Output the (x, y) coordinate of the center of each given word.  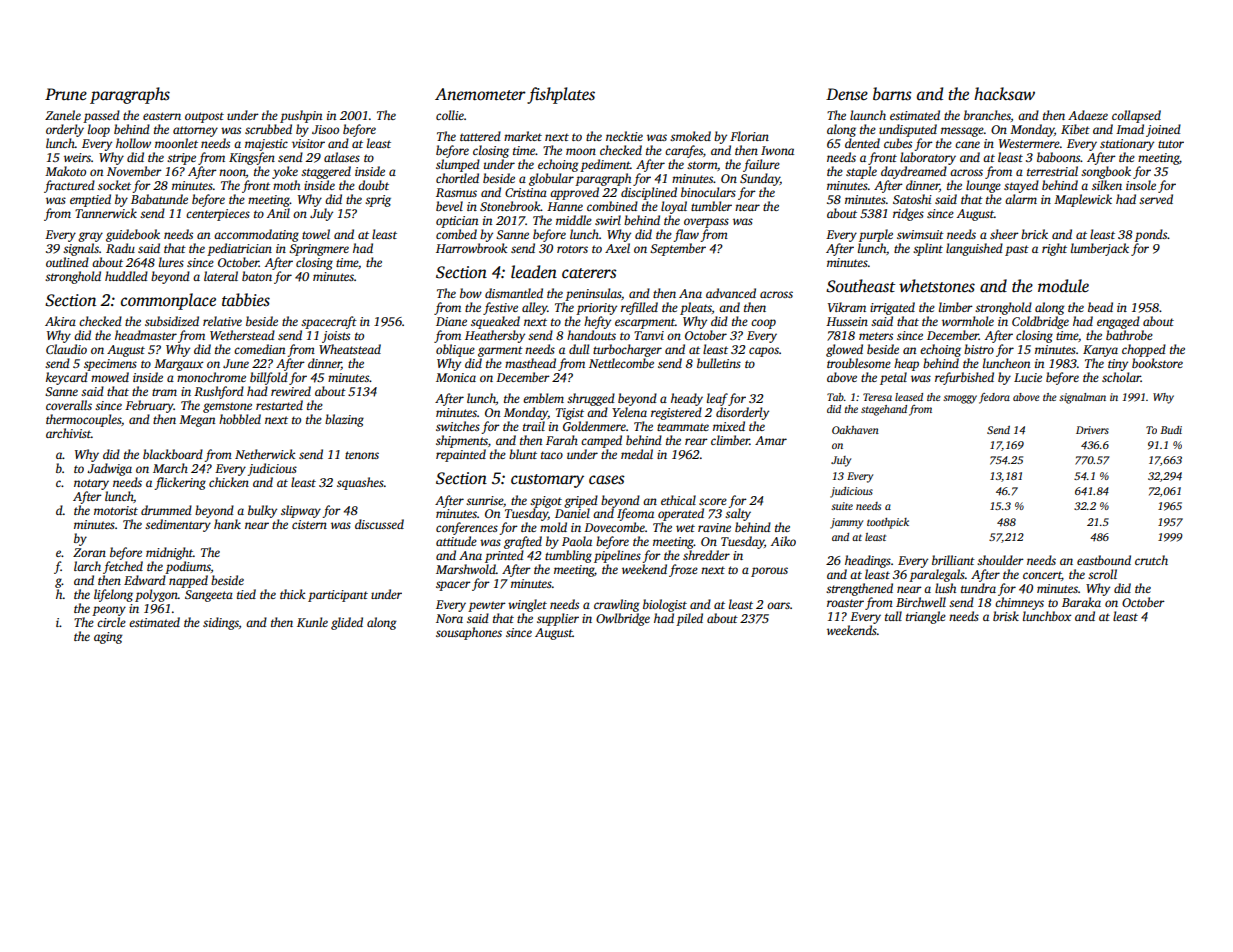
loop (99, 130)
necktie (624, 136)
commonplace (168, 301)
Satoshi (912, 199)
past (1017, 250)
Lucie (1028, 377)
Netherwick (265, 454)
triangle (926, 617)
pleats (696, 308)
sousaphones (469, 633)
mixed (729, 426)
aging (108, 638)
